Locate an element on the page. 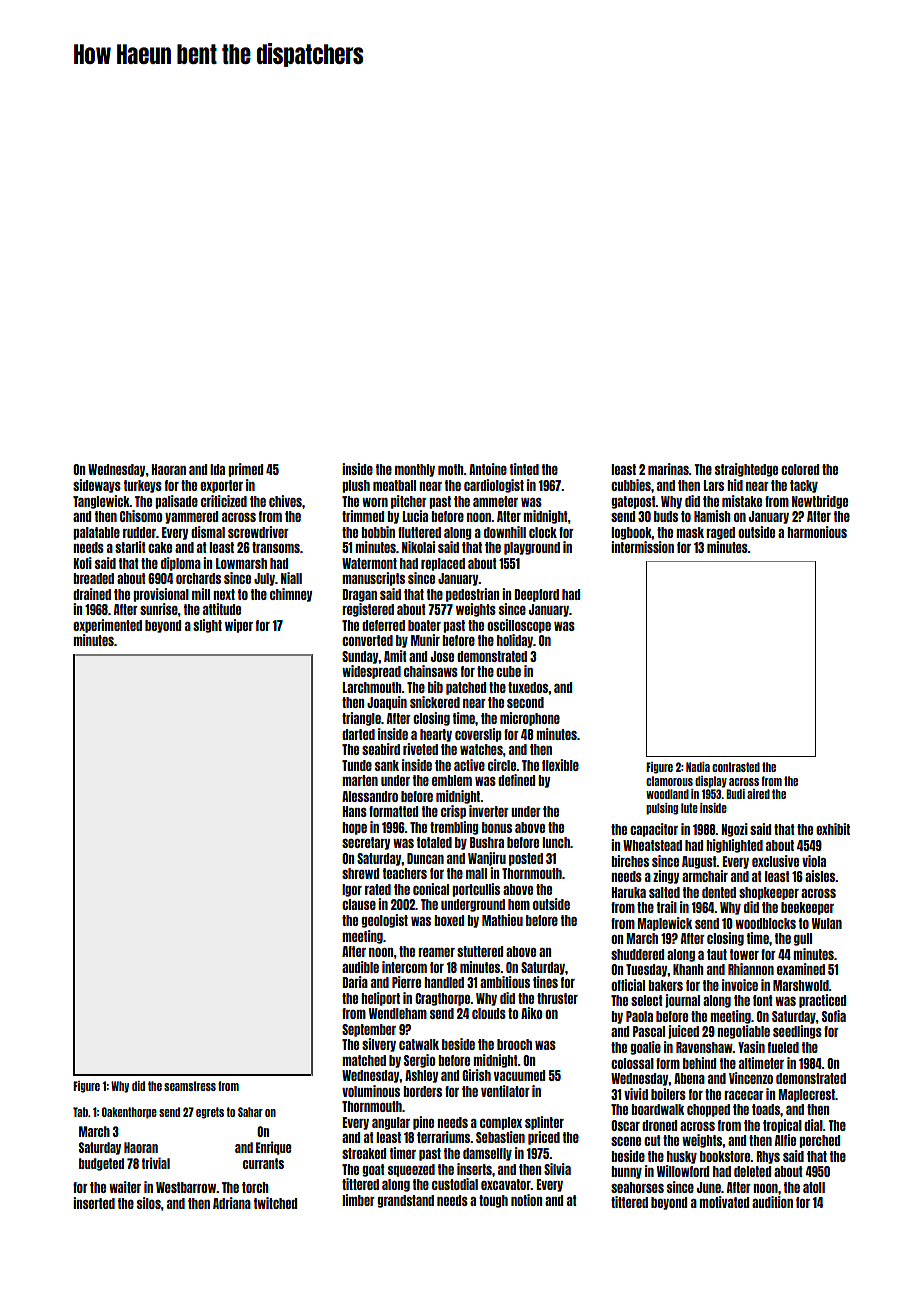 This image has height=1308, width=924. clouds is located at coordinates (489, 1013).
